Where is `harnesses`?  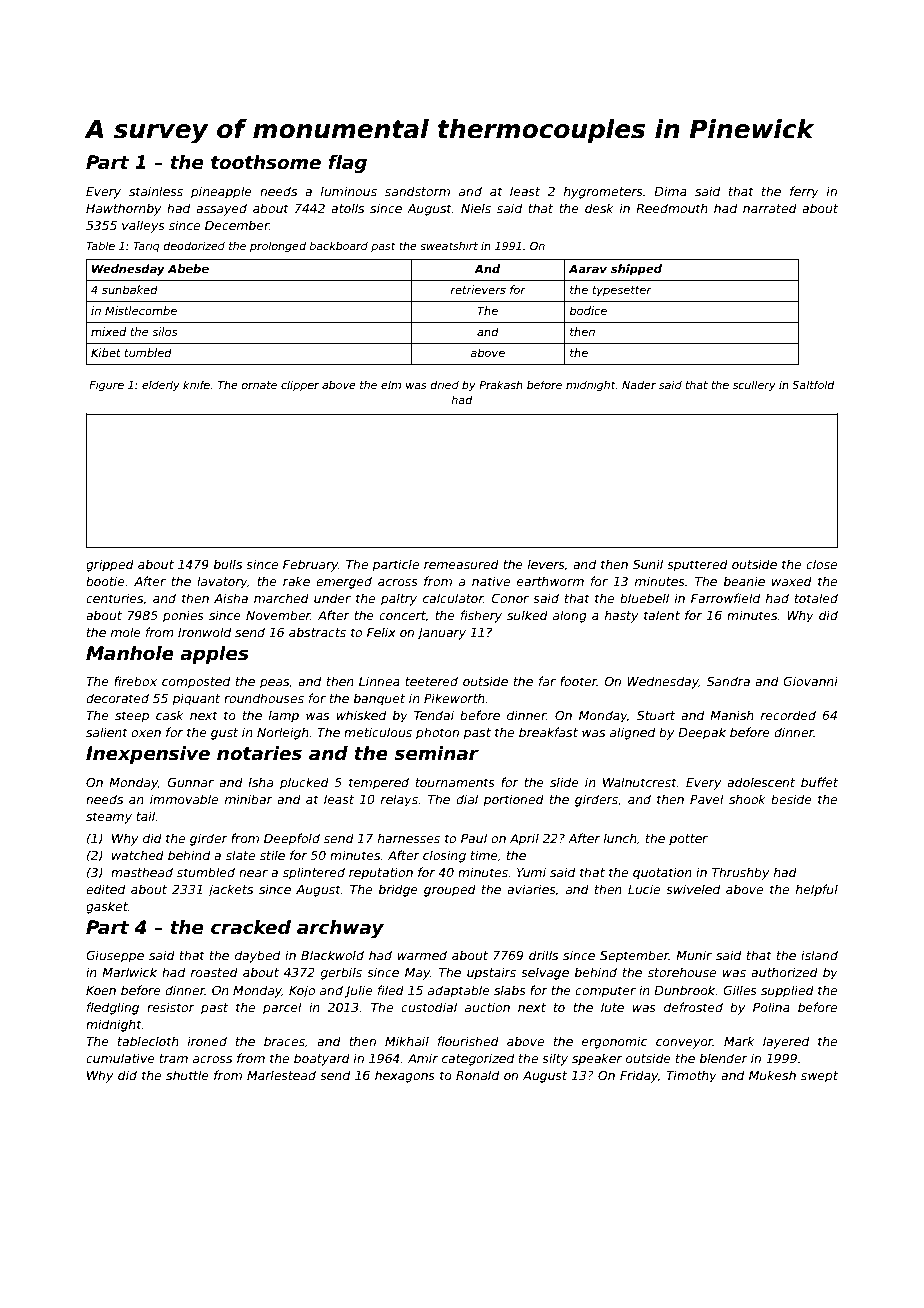
harnesses is located at coordinates (409, 838).
